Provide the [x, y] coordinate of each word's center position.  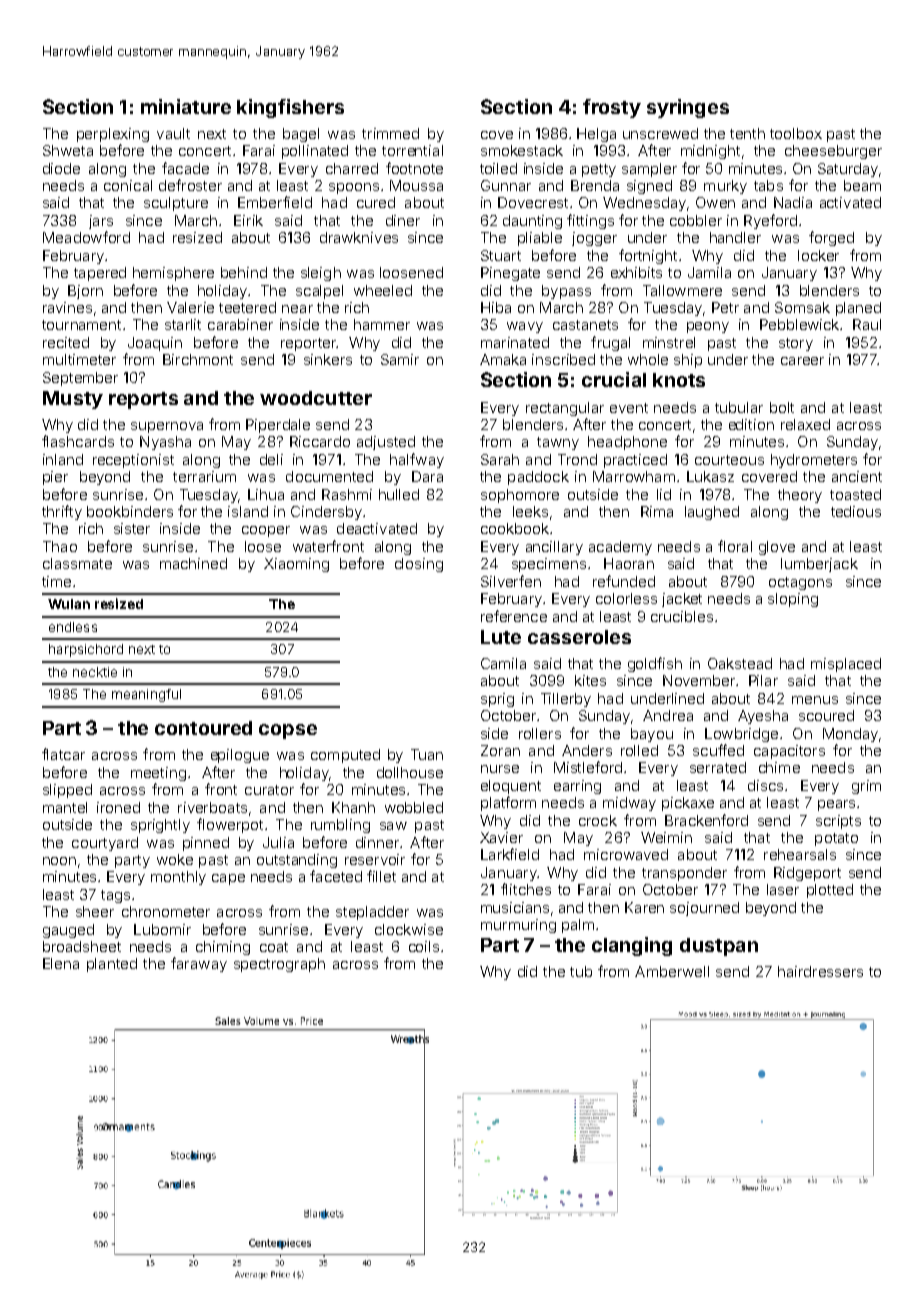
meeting [158, 774]
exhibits [636, 272]
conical [128, 185]
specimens [549, 565]
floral [735, 546]
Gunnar [506, 185]
